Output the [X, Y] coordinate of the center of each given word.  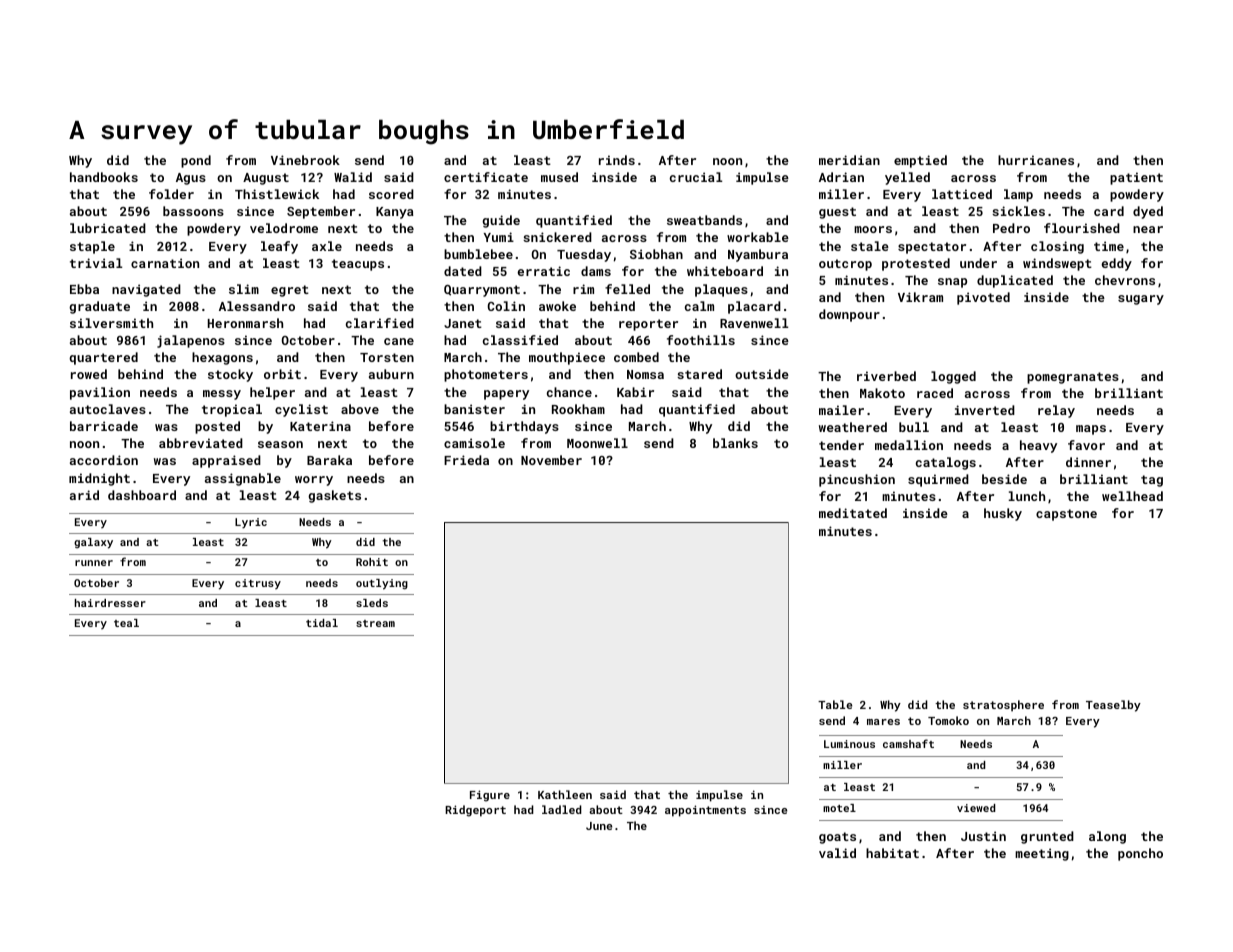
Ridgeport [475, 811]
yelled [907, 178]
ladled [562, 809]
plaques [721, 290]
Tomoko [948, 720]
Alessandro [257, 306]
